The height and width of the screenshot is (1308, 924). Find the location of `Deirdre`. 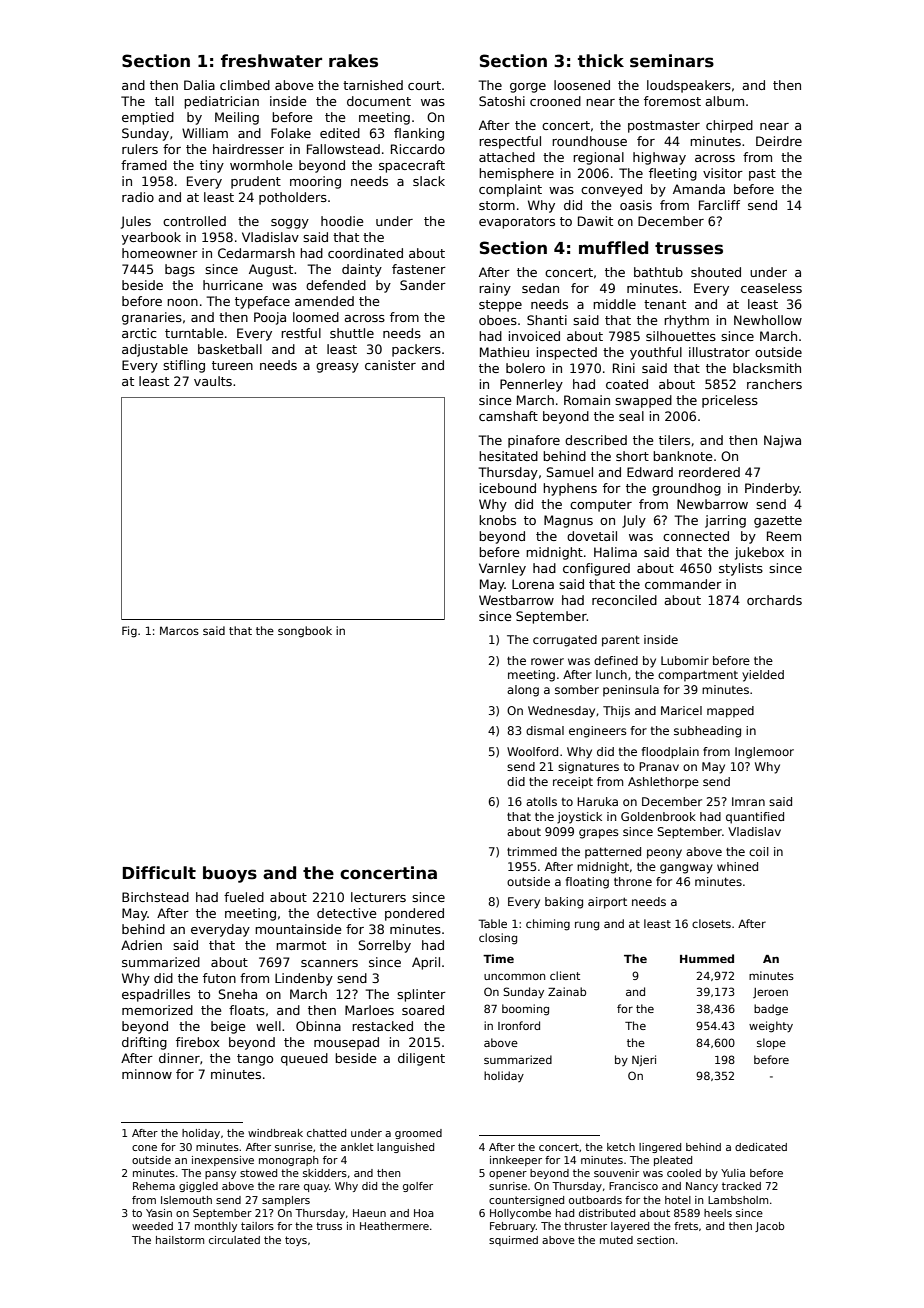

Deirdre is located at coordinates (779, 141).
